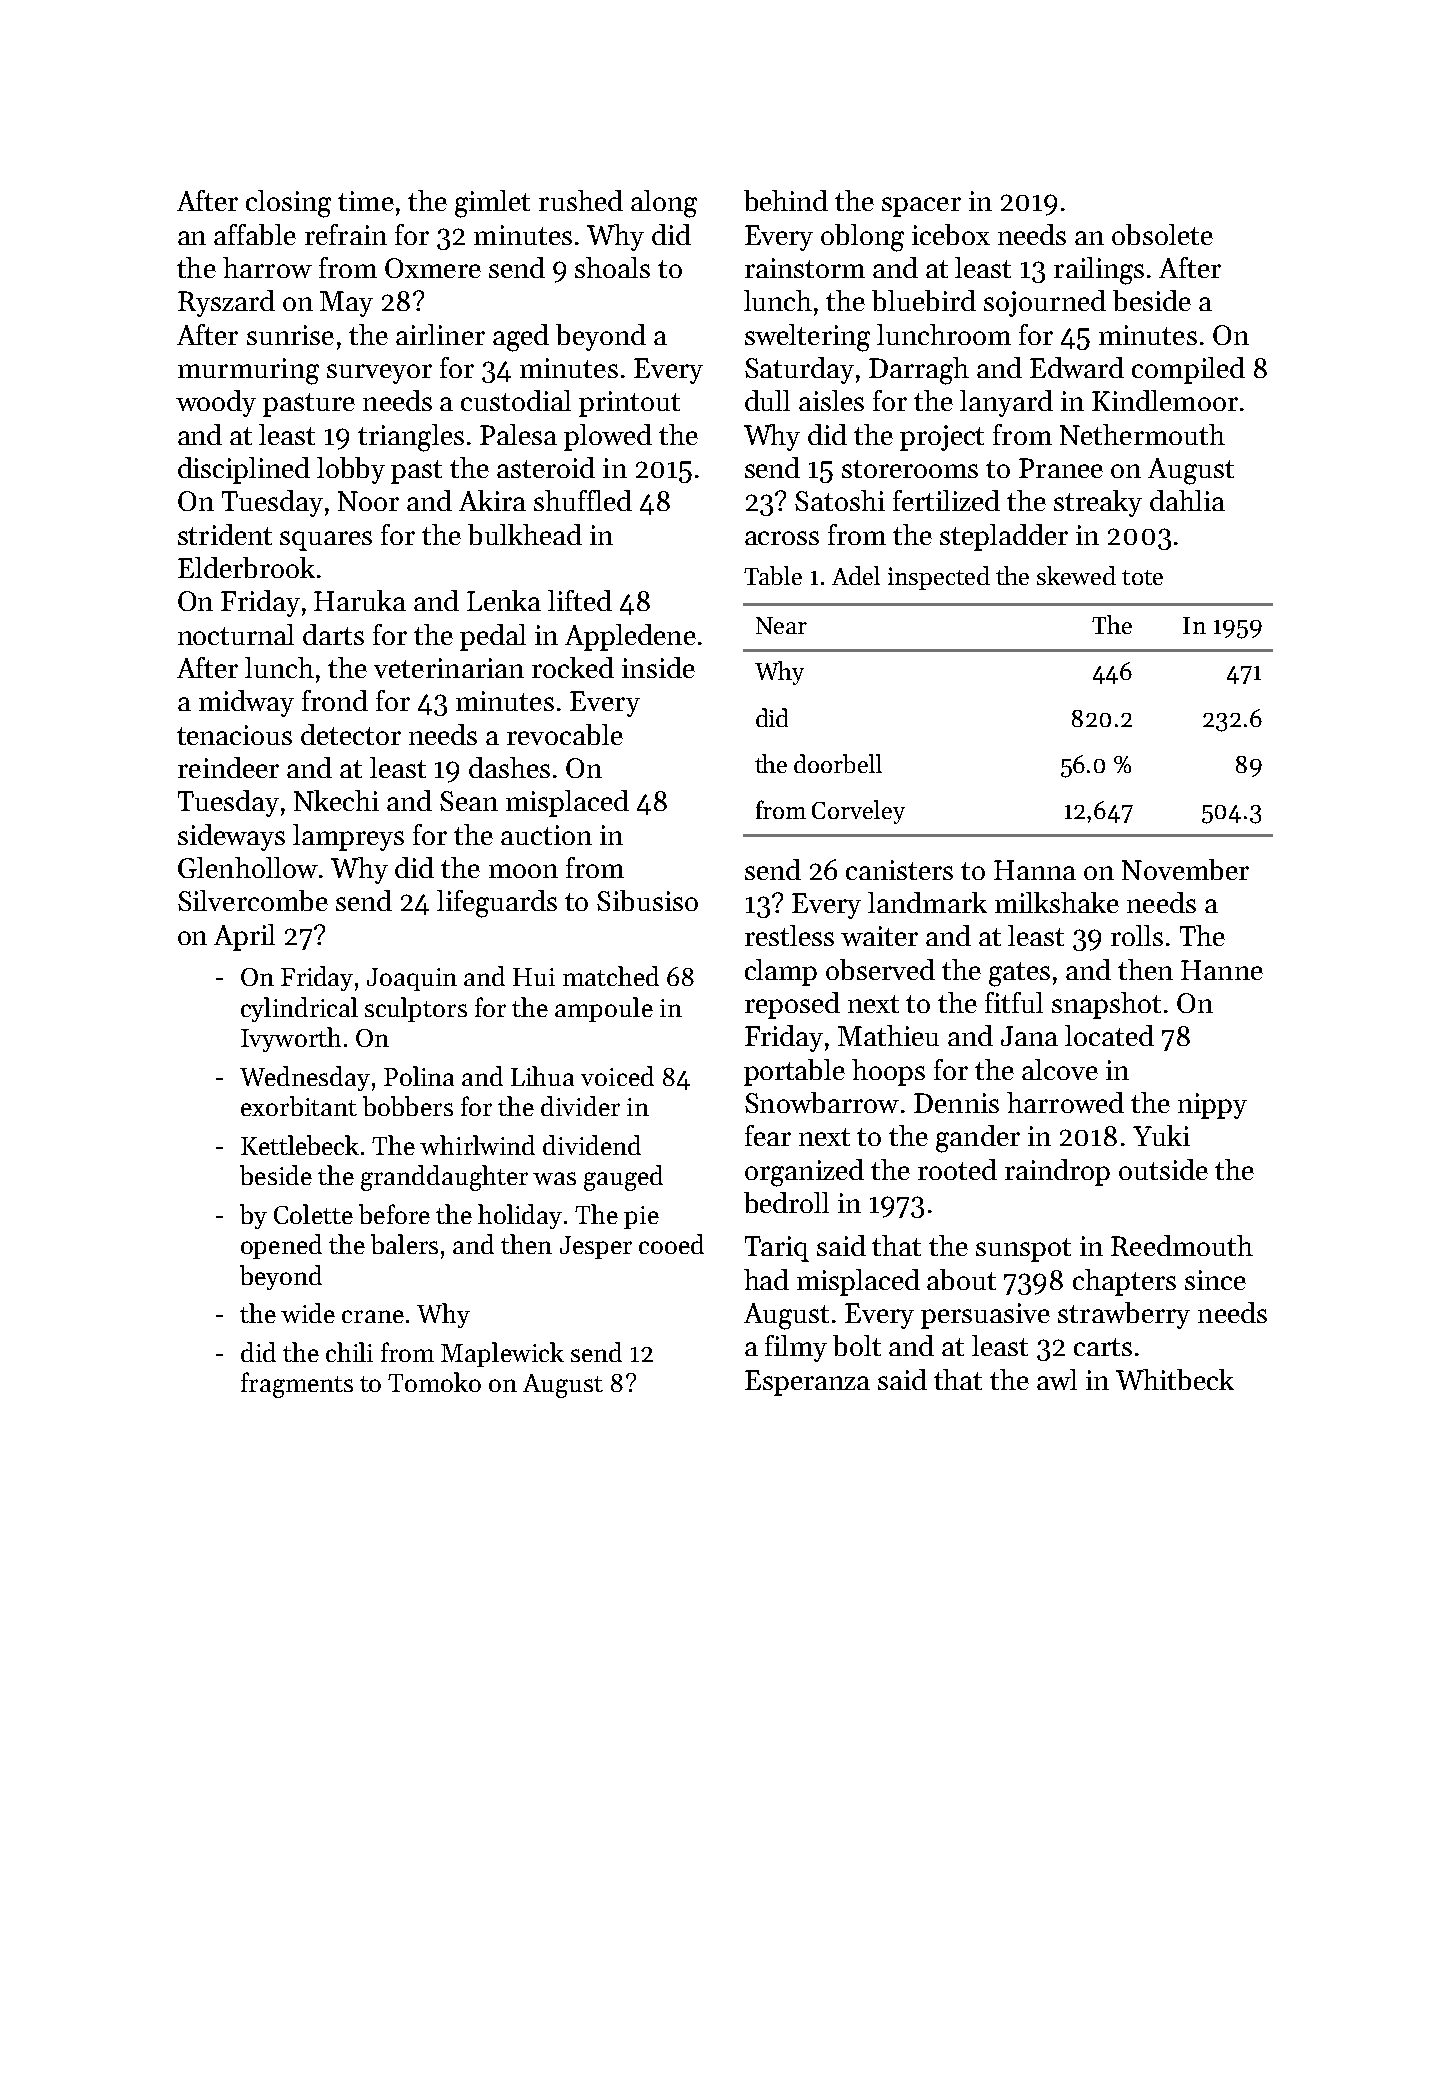 The image size is (1450, 2100). I want to click on Esperanza, so click(807, 1383).
